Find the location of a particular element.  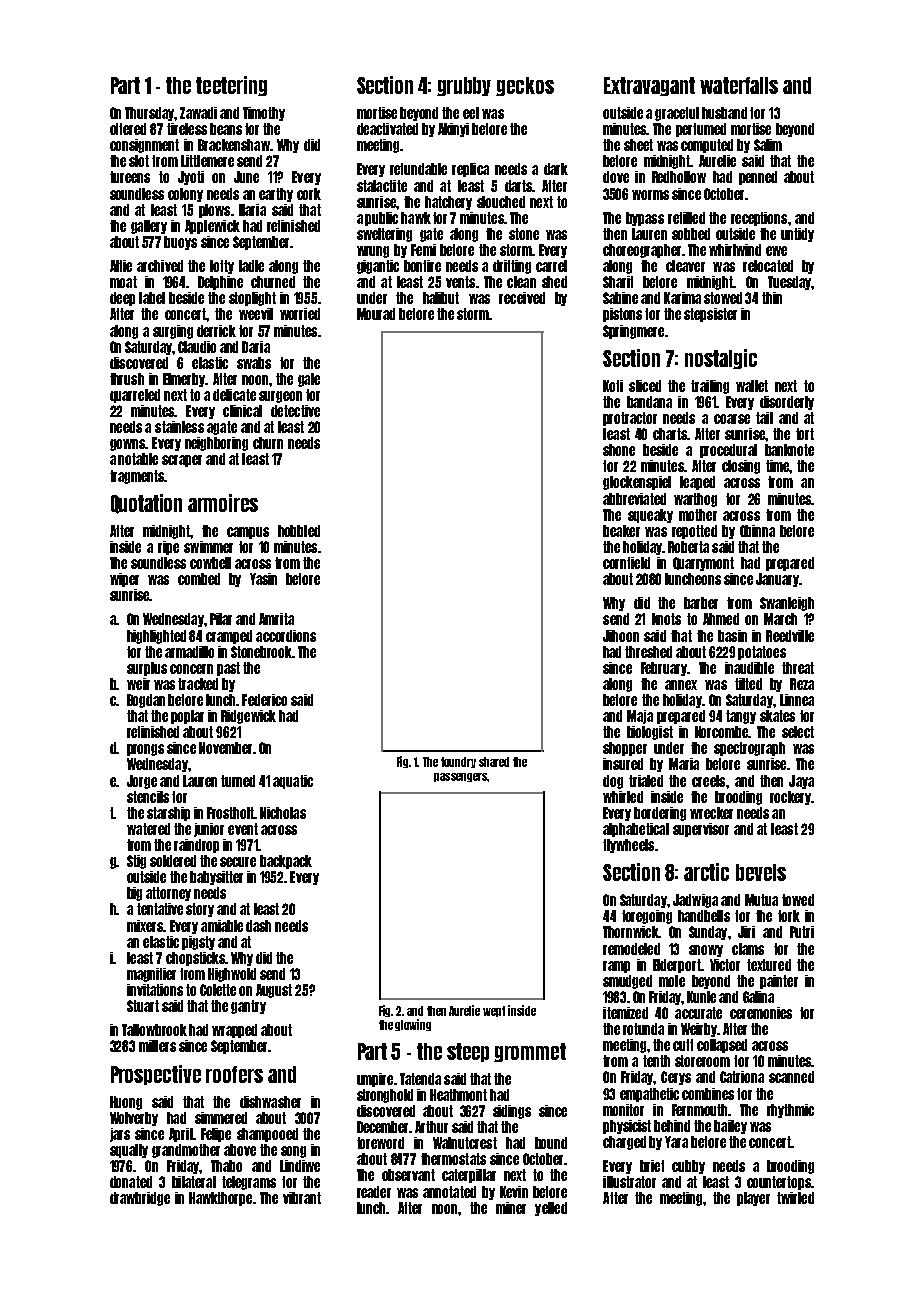

teetering is located at coordinates (231, 86).
